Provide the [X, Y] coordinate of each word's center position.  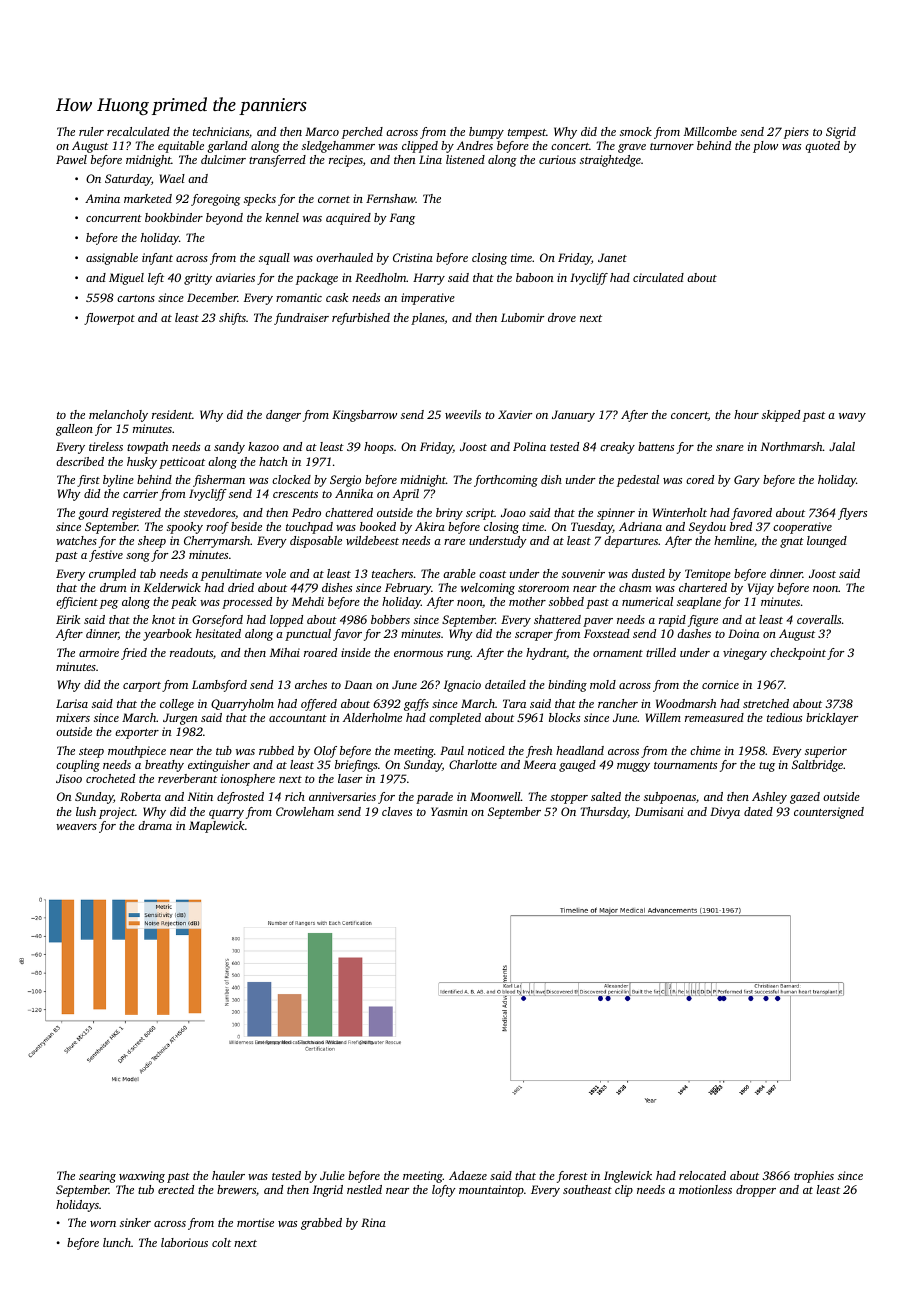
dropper [756, 1191]
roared [320, 652]
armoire [99, 652]
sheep [152, 542]
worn [103, 1224]
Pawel [71, 159]
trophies [814, 1177]
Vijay [761, 589]
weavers [76, 827]
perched [362, 133]
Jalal [842, 446]
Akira [430, 526]
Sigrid [841, 133]
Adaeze [468, 1175]
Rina [373, 1222]
